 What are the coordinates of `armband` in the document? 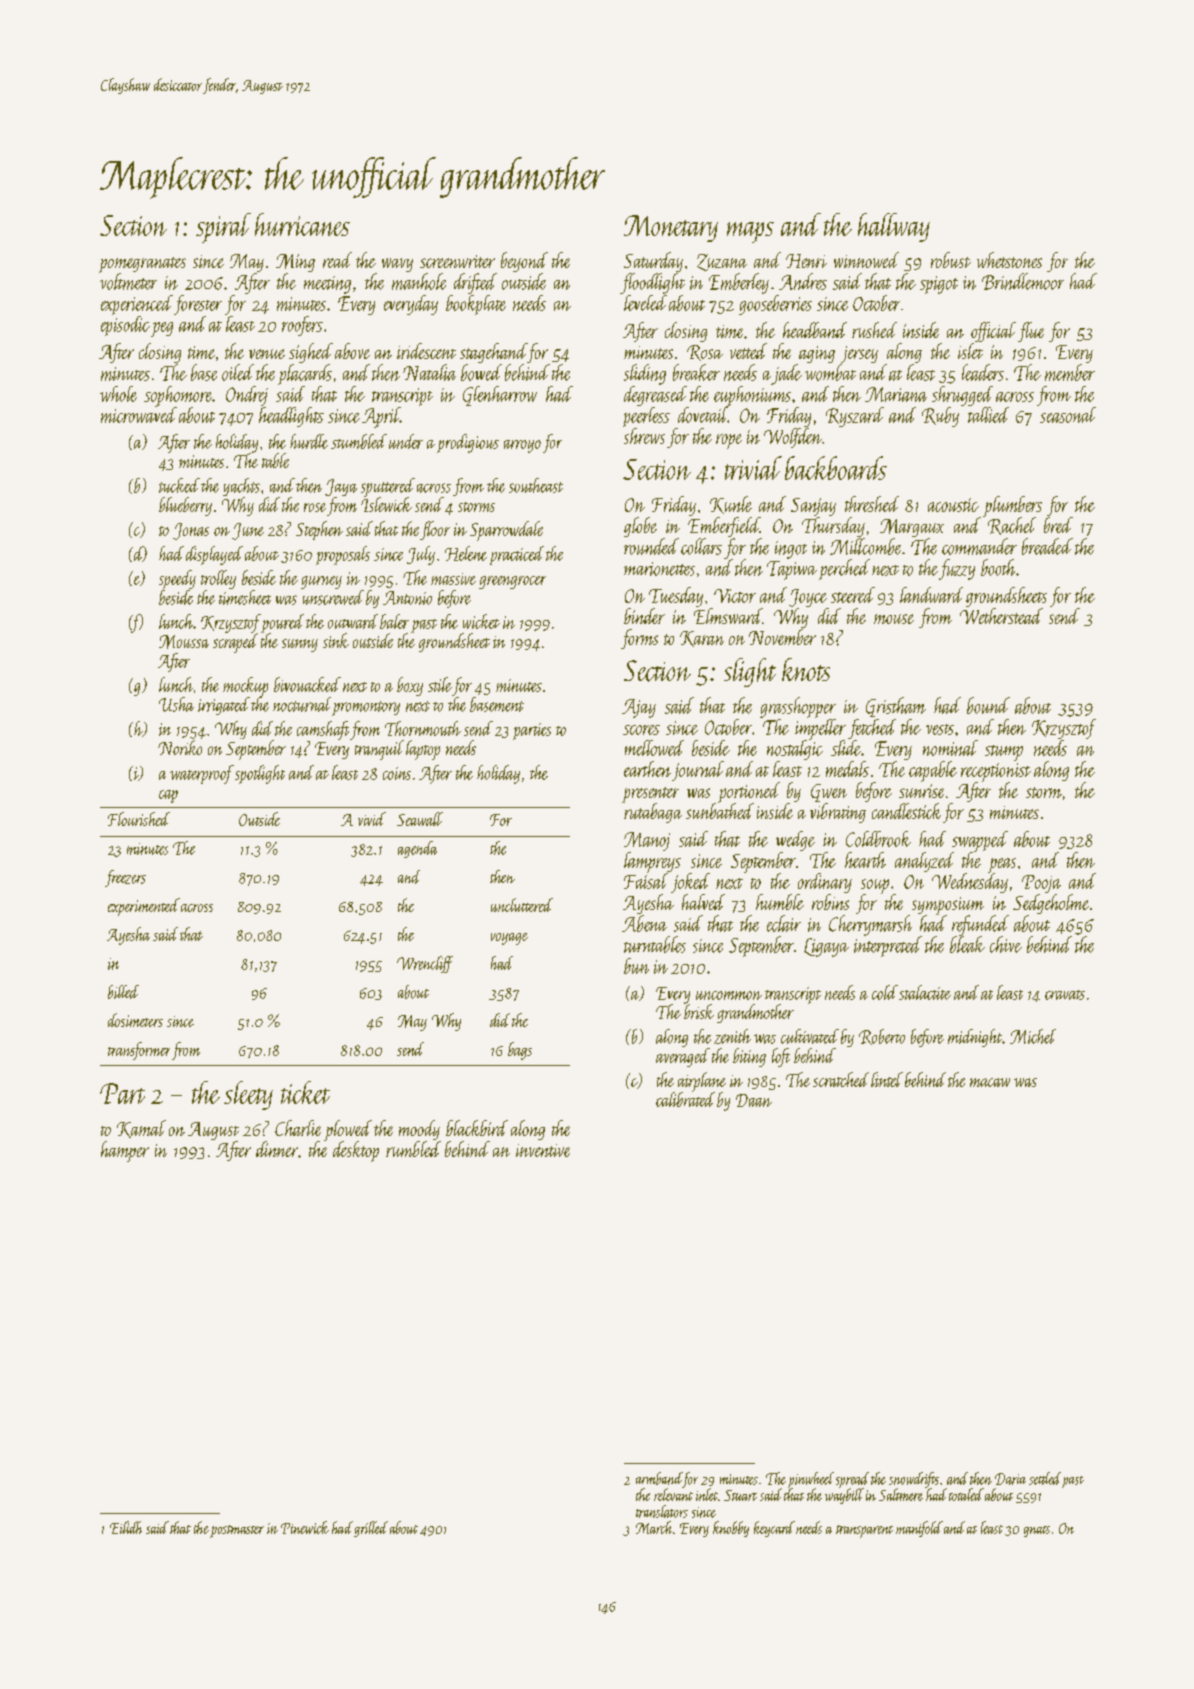 It's located at (659, 1478).
